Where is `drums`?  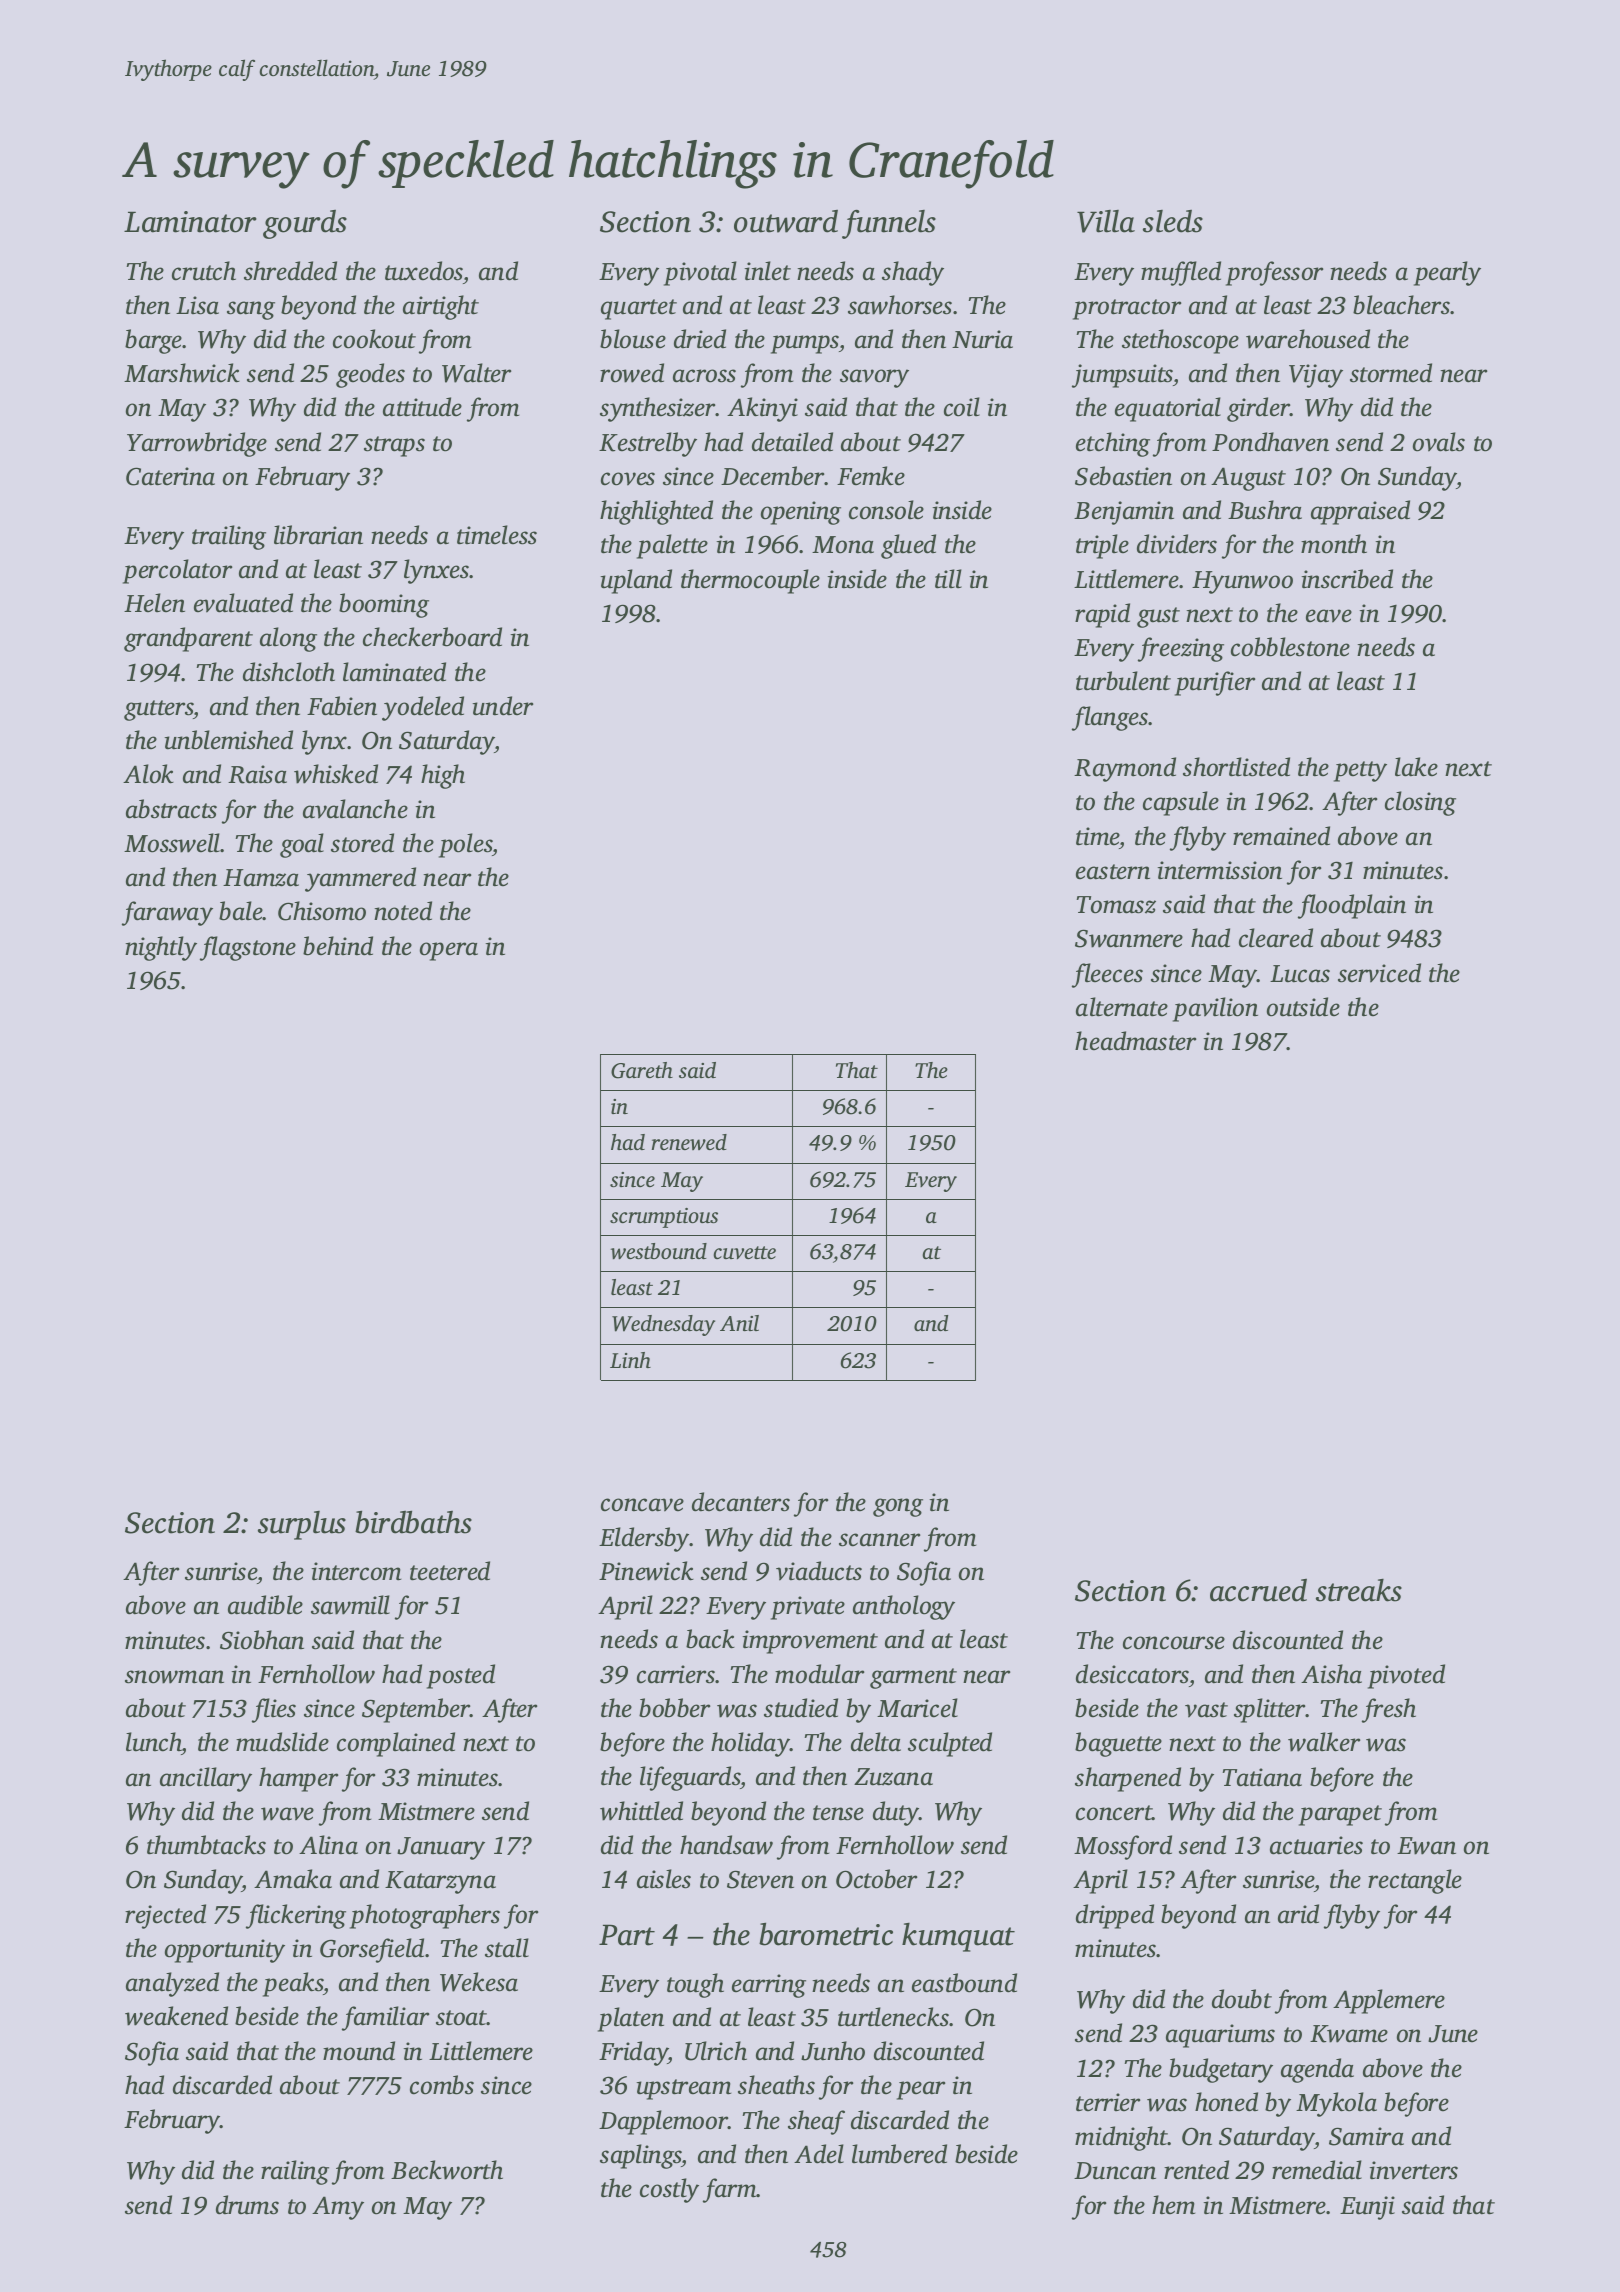
drums is located at coordinates (247, 2205).
